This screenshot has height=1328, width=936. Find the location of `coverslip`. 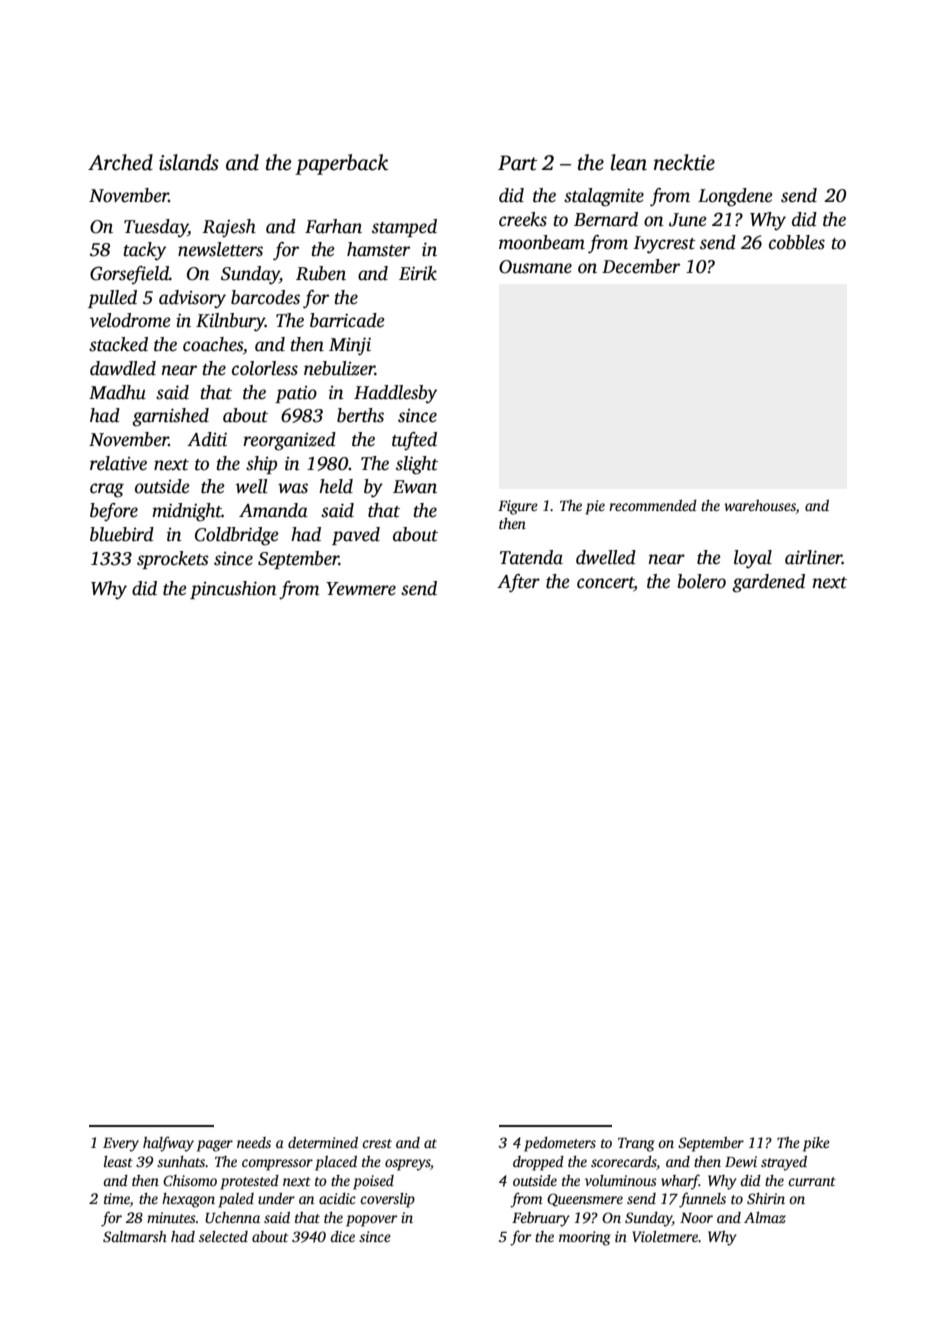

coverslip is located at coordinates (387, 1200).
